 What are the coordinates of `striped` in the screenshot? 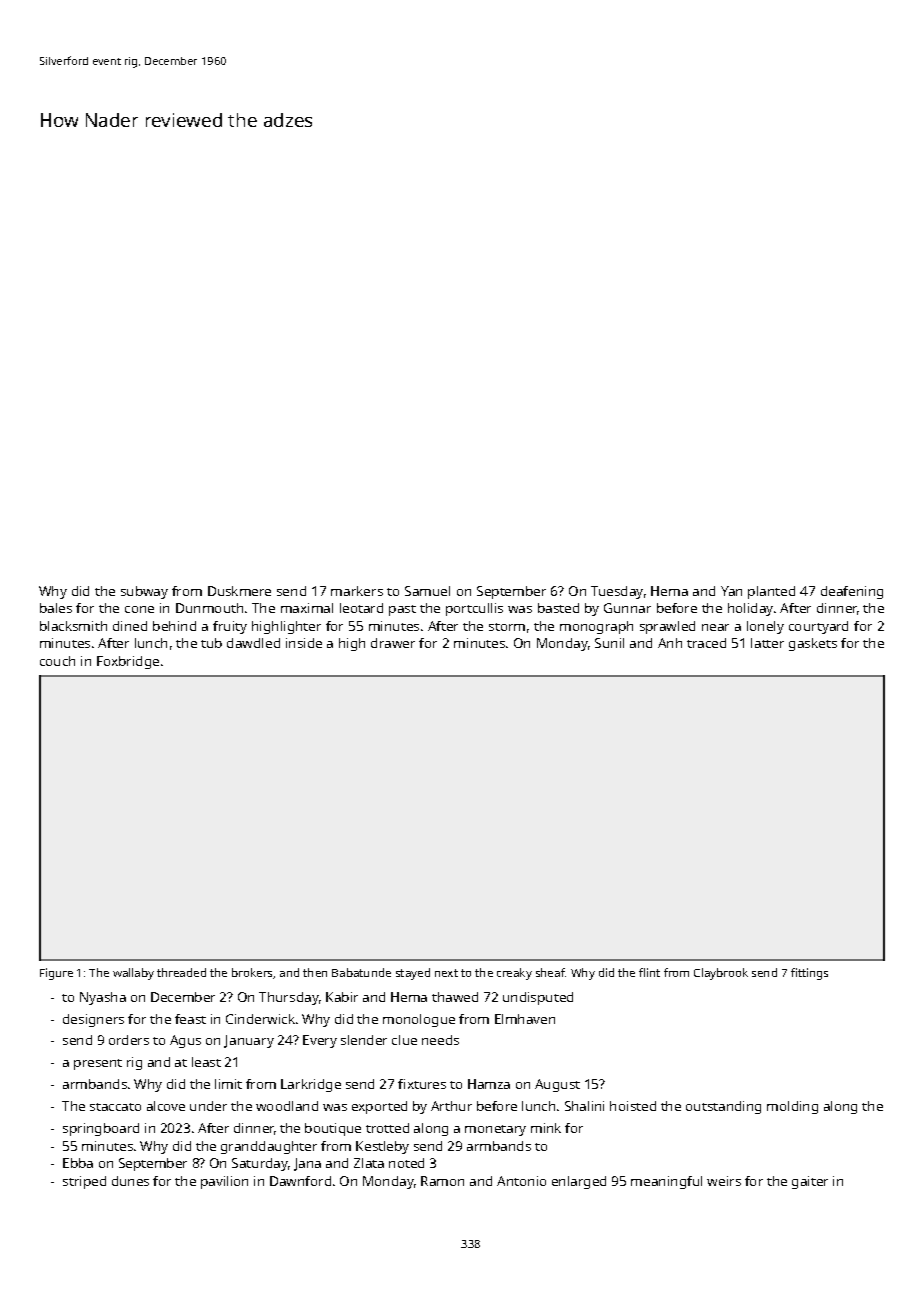 It's located at (84, 1182).
